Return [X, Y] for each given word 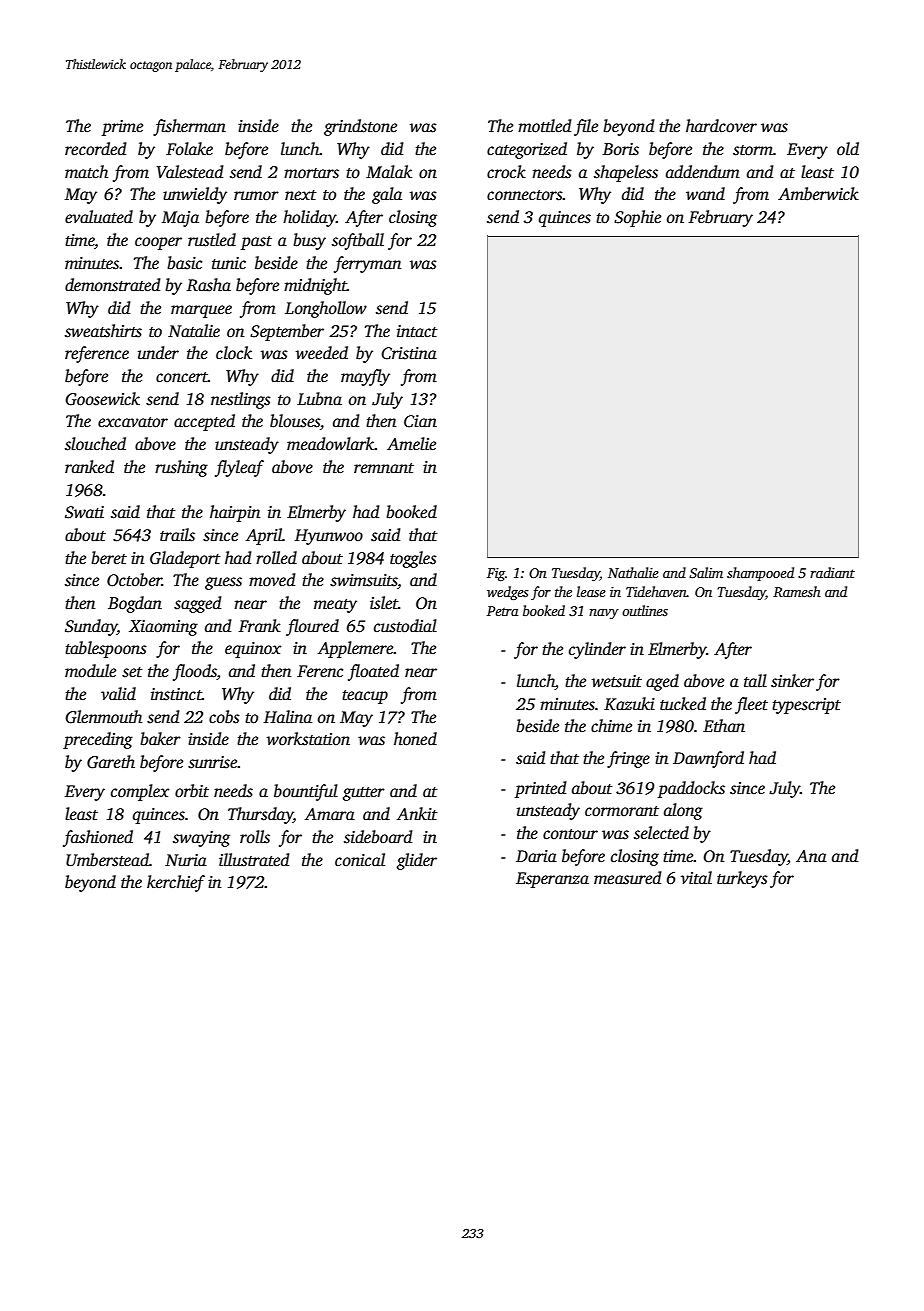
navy [604, 614]
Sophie [637, 218]
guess [223, 583]
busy [309, 241]
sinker [792, 681]
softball [358, 241]
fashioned [98, 838]
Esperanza [552, 880]
